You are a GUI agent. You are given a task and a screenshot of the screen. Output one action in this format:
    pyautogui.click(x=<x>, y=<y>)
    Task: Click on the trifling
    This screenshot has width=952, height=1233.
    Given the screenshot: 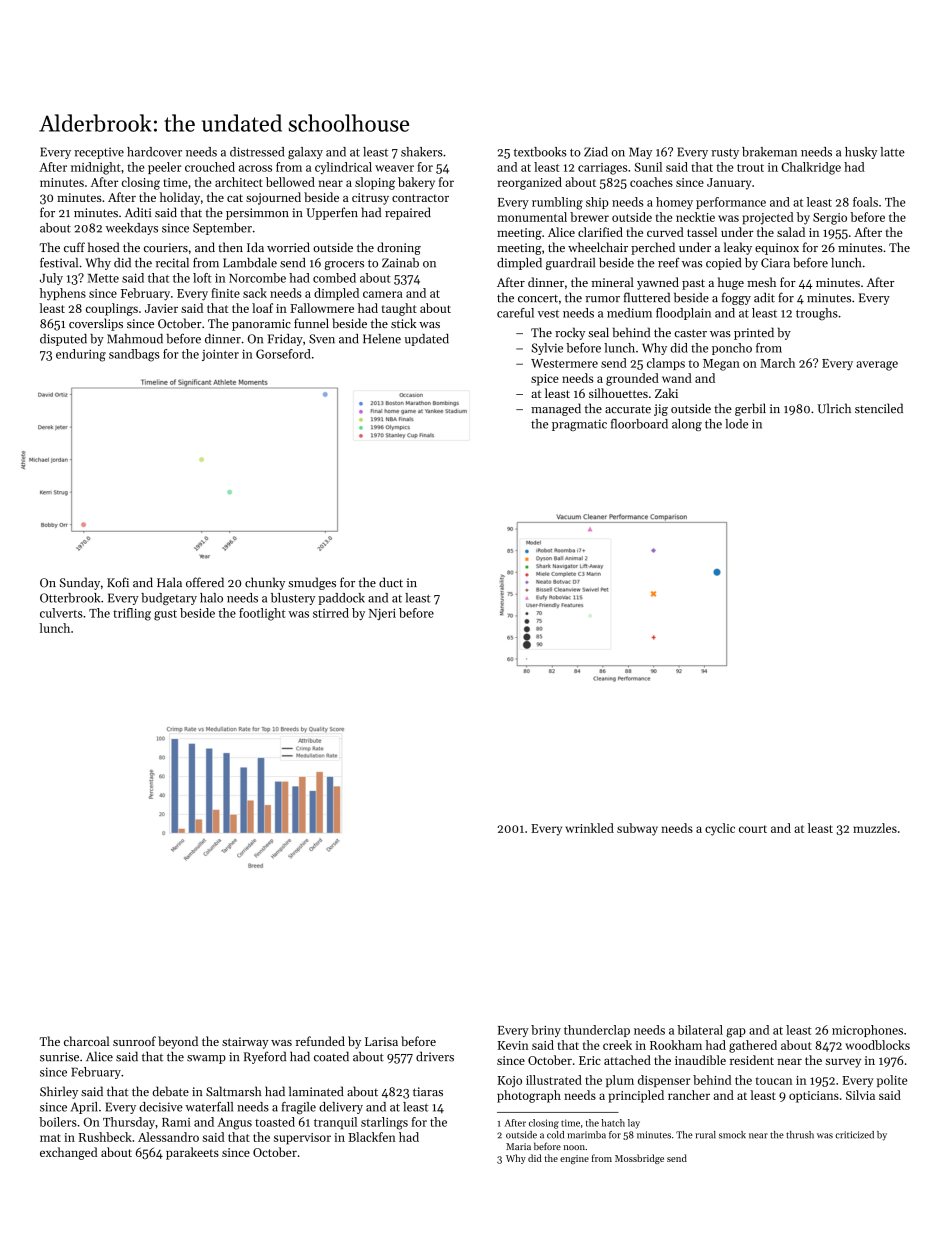 What is the action you would take?
    pyautogui.click(x=132, y=614)
